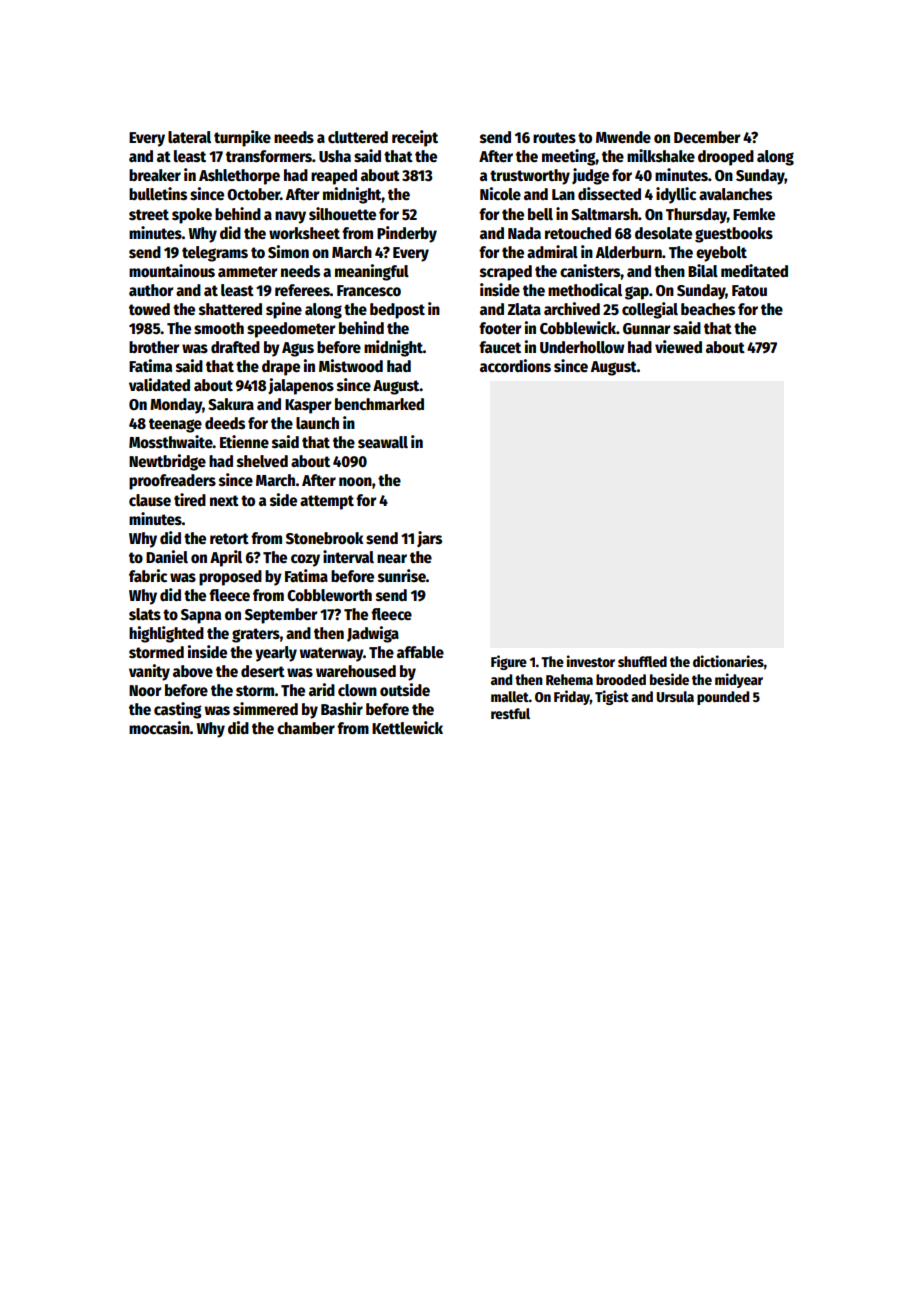  What do you see at coordinates (263, 671) in the screenshot?
I see `desert` at bounding box center [263, 671].
